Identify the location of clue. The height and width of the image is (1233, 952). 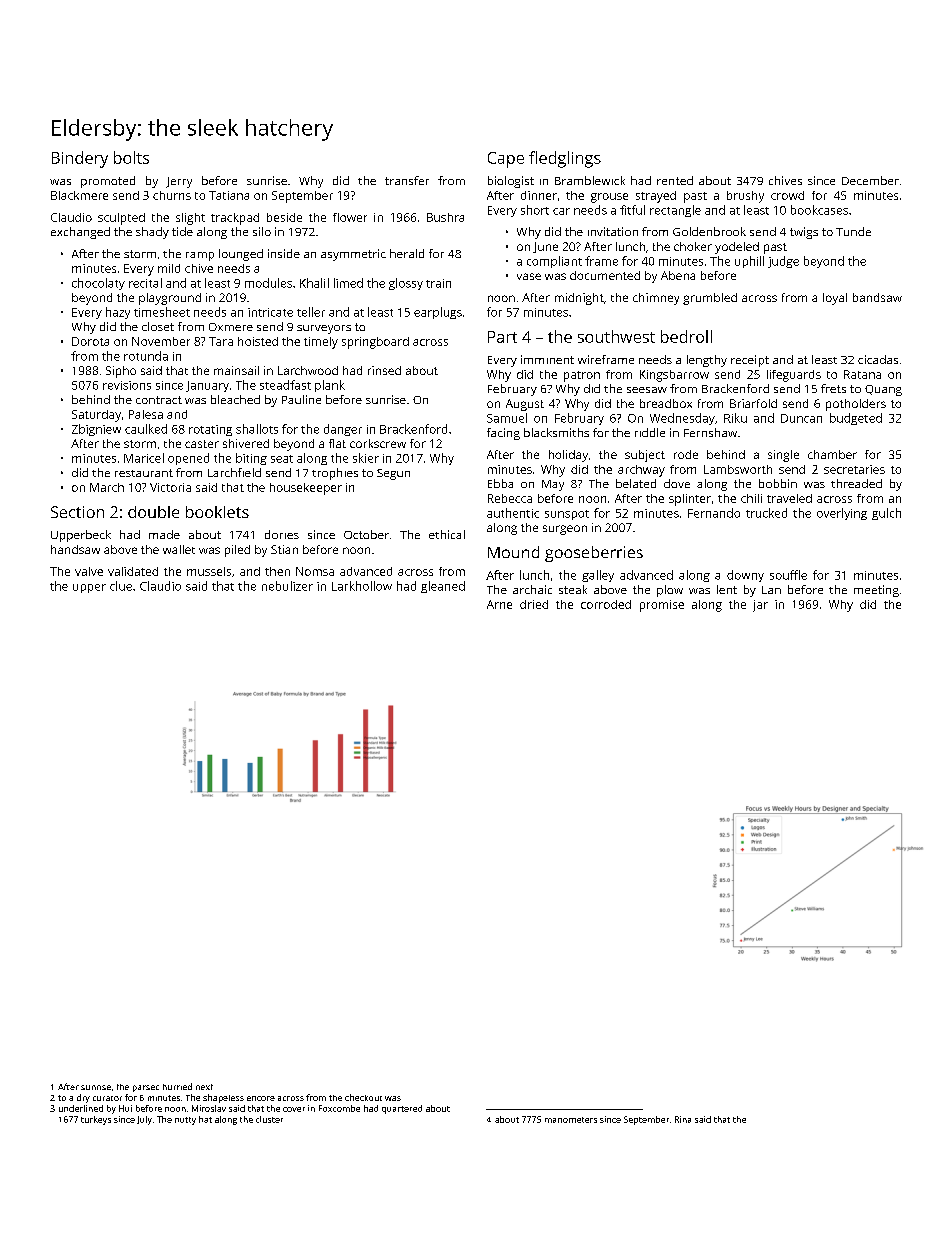
(121, 586).
